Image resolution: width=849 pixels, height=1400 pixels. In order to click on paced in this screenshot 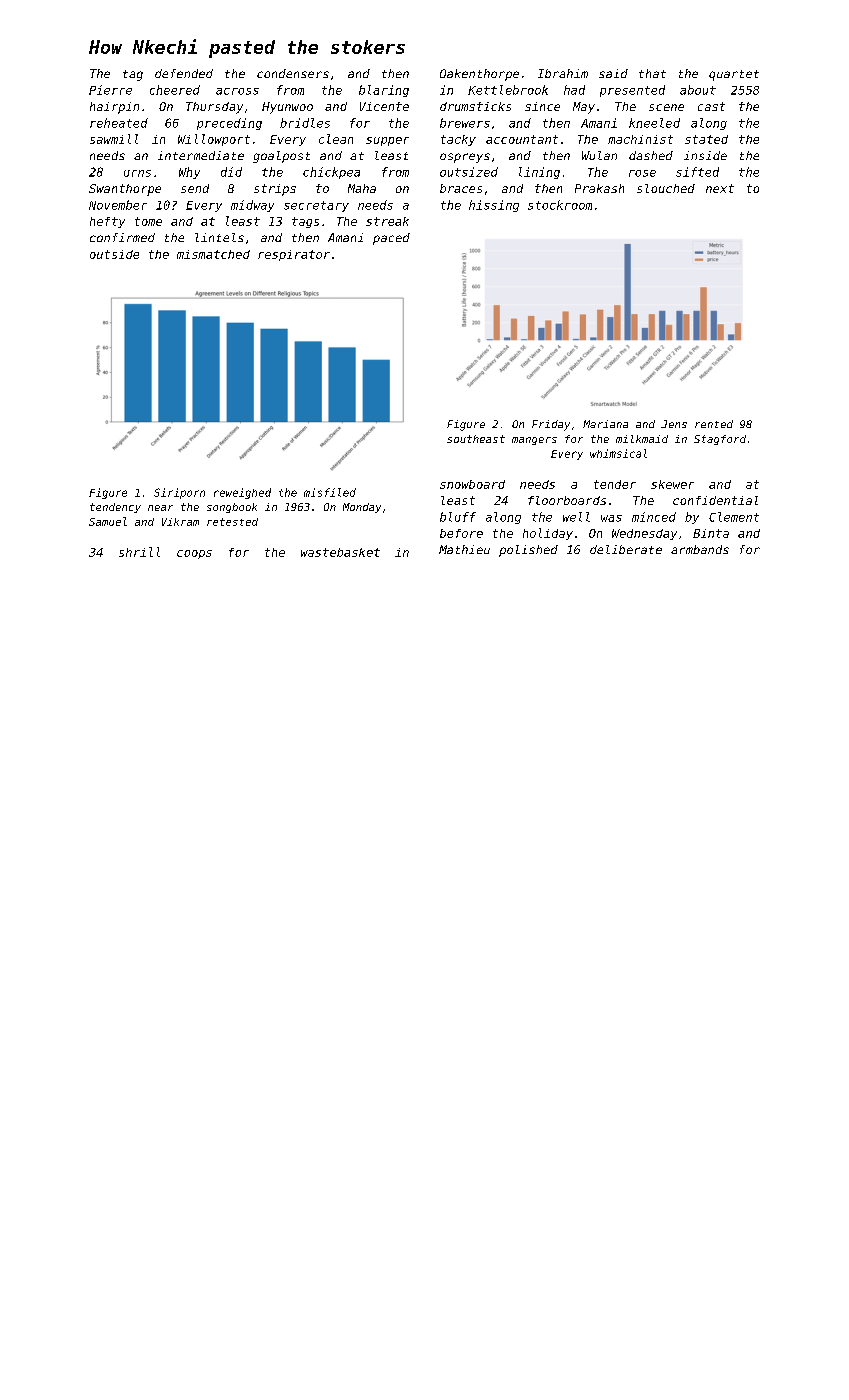, I will do `click(391, 239)`.
